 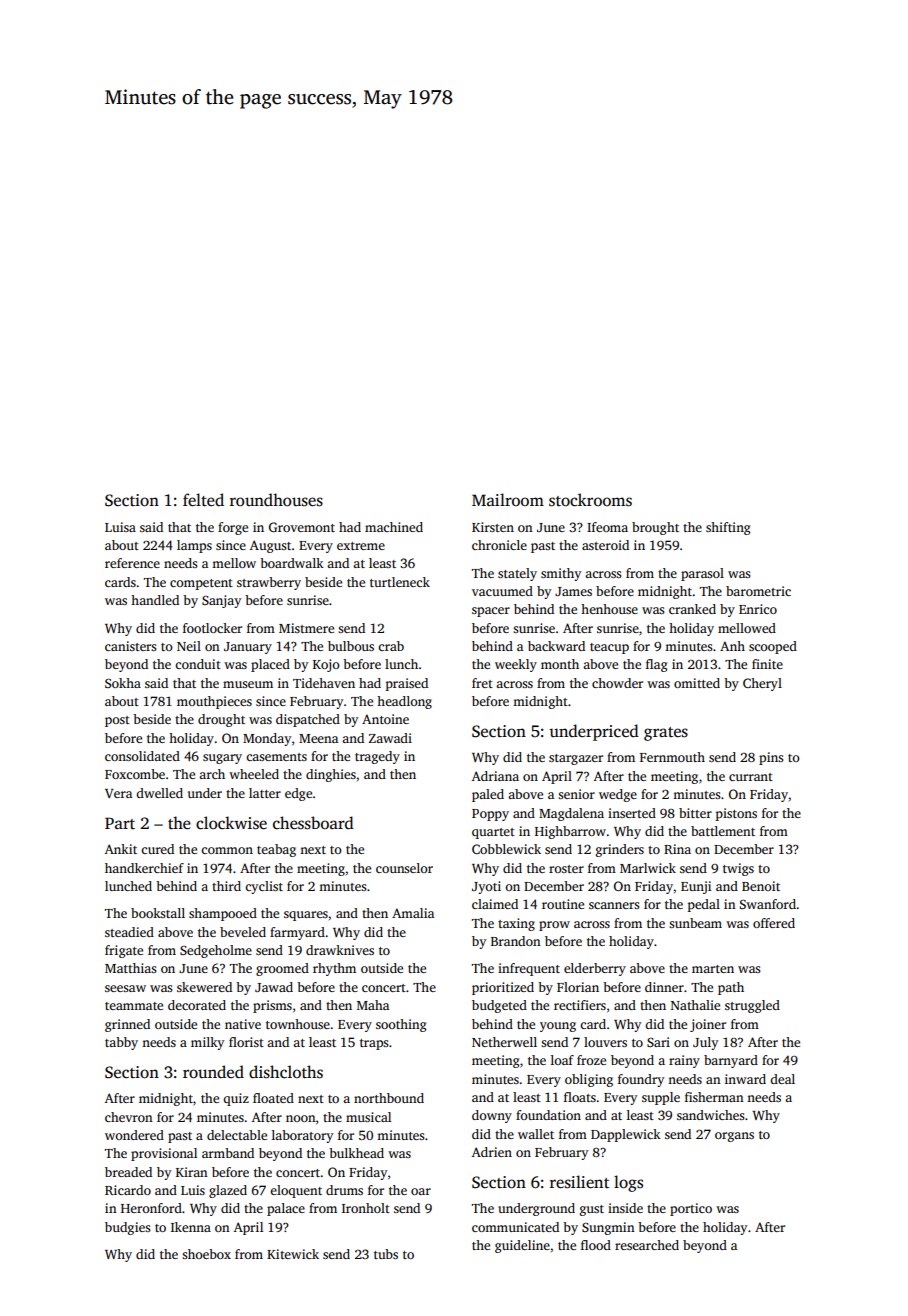 I want to click on rainy, so click(x=684, y=1061).
